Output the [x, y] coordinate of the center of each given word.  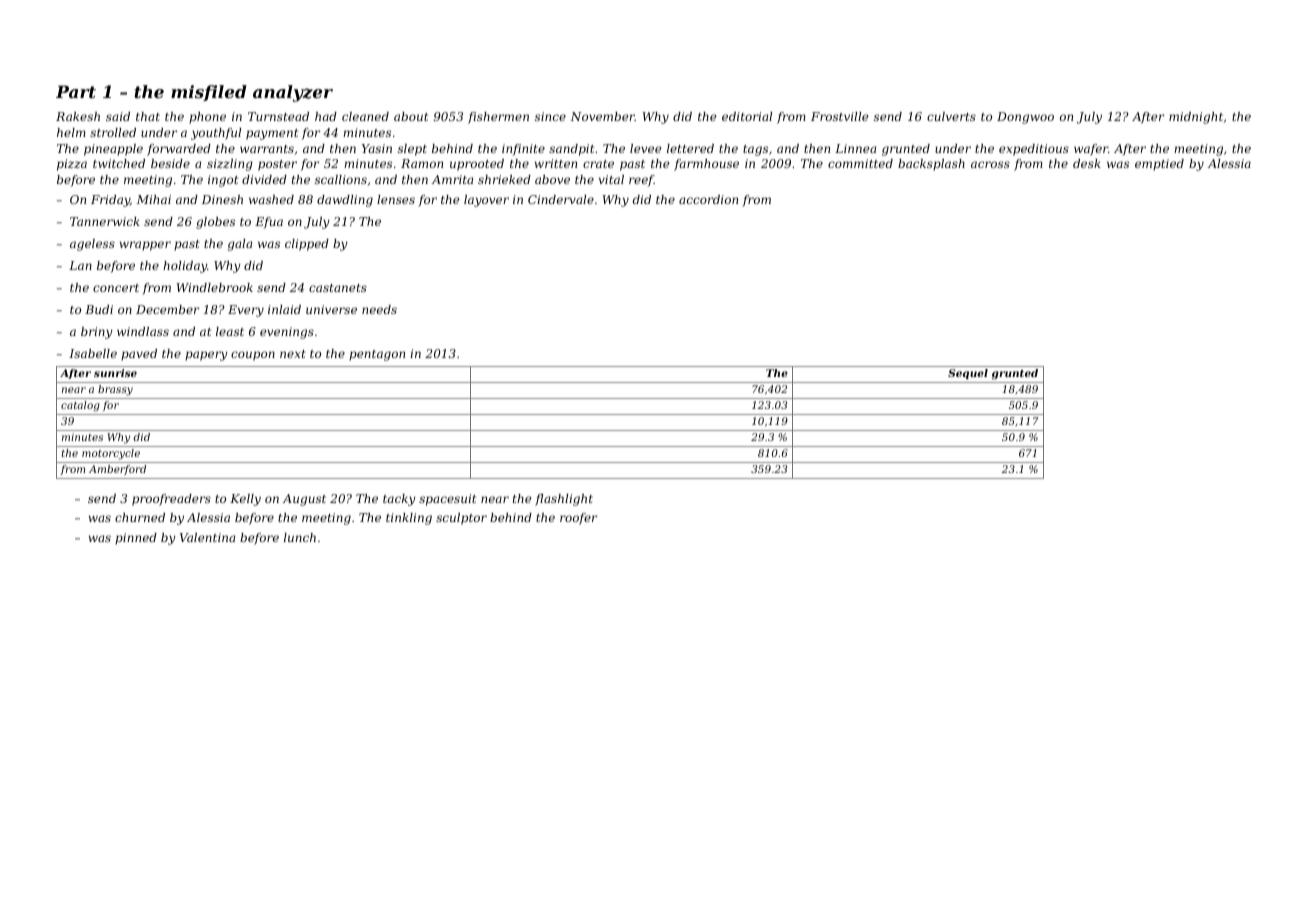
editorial [747, 116]
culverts [951, 116]
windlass [143, 331]
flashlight [564, 500]
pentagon [377, 355]
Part [76, 91]
